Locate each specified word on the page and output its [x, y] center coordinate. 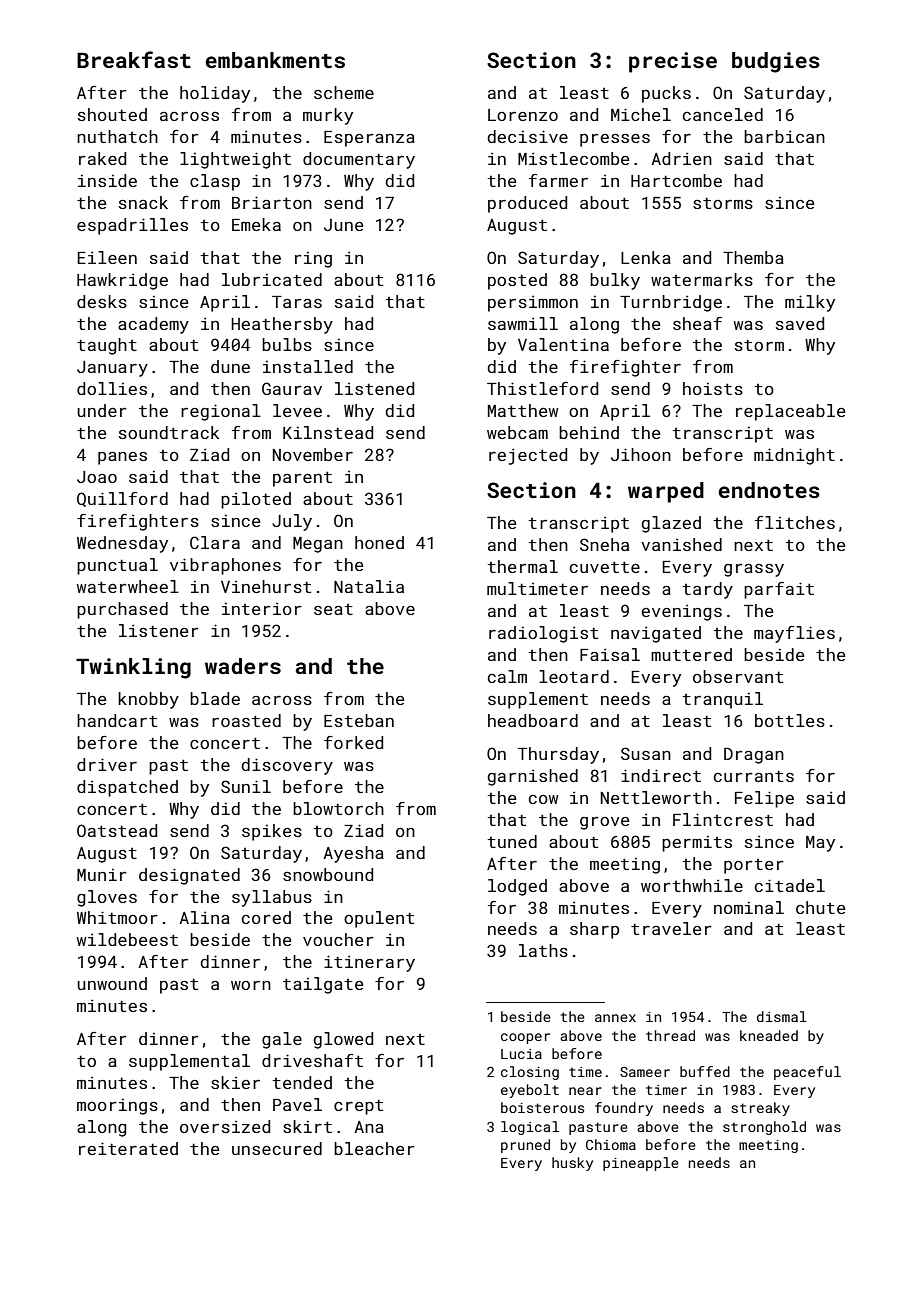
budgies [776, 62]
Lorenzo [523, 115]
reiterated [128, 1148]
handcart [117, 720]
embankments [275, 60]
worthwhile [692, 885]
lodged [517, 887]
